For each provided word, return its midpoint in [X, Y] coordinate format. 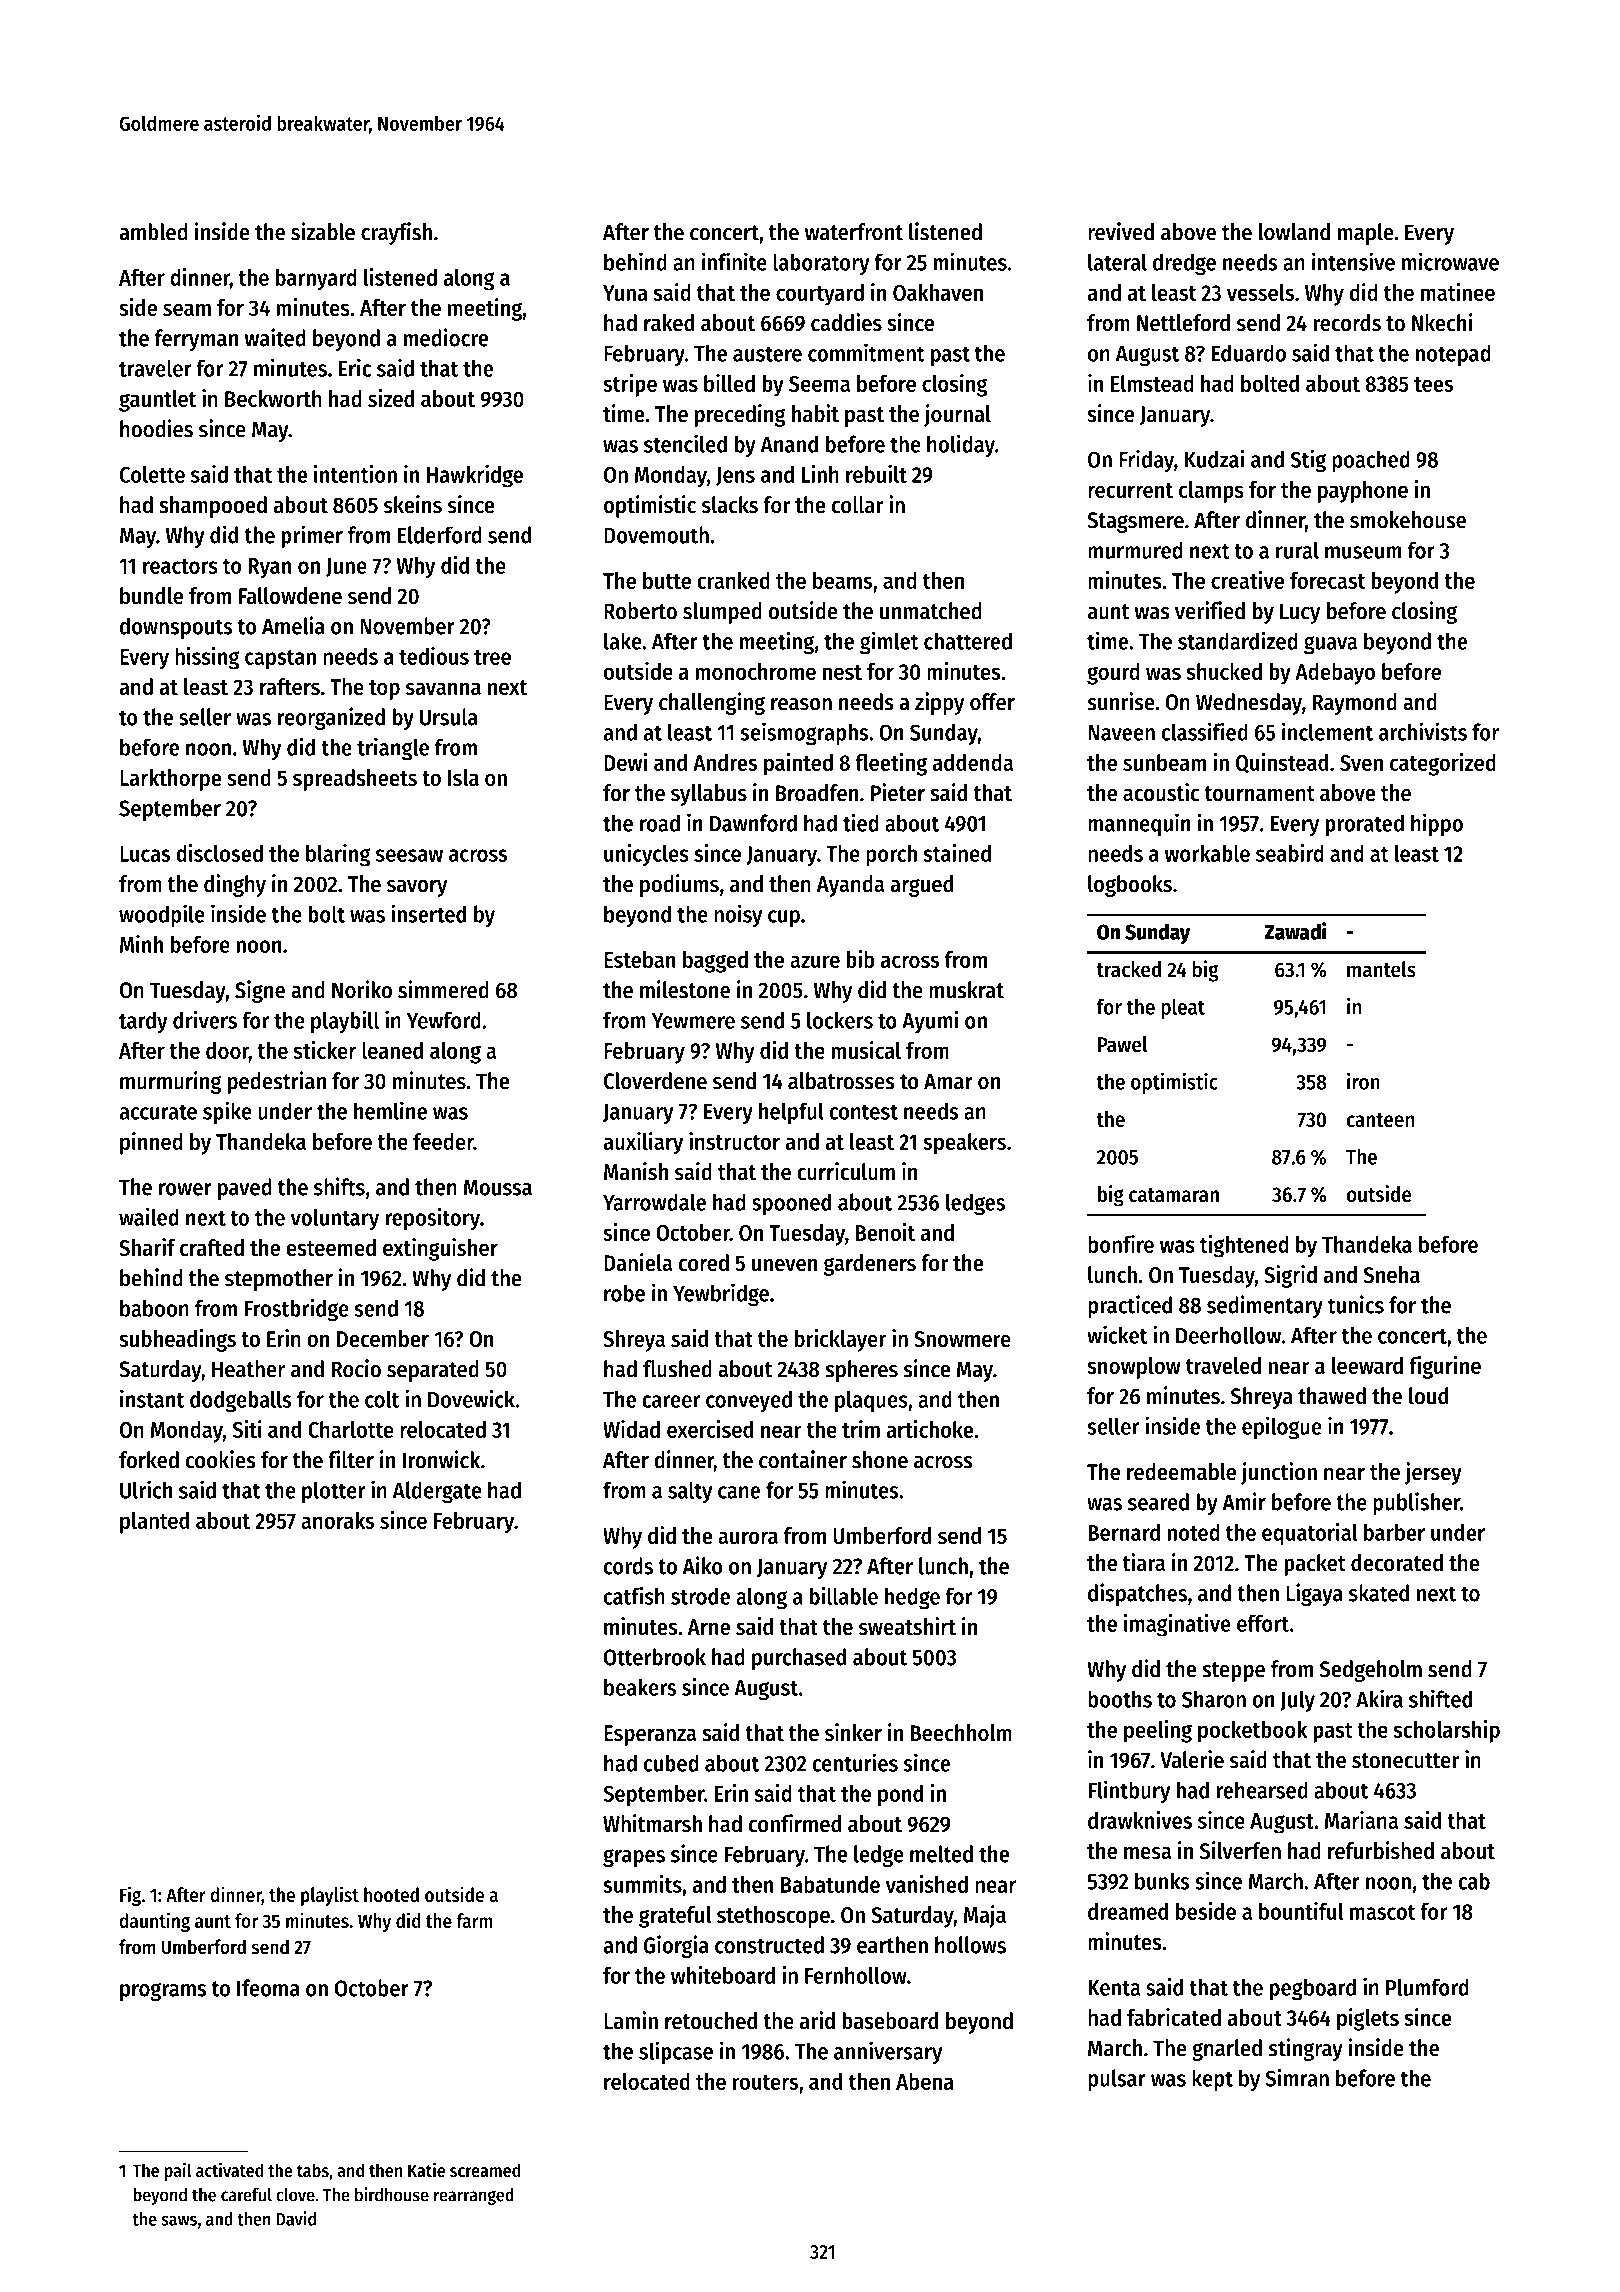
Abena [925, 2081]
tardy [143, 1022]
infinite [734, 261]
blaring [338, 855]
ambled [153, 232]
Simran [1297, 2077]
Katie [426, 2170]
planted [154, 1523]
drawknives [1140, 1820]
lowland [1294, 232]
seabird [1290, 853]
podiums [679, 885]
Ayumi [930, 1022]
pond [900, 1796]
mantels [1381, 969]
